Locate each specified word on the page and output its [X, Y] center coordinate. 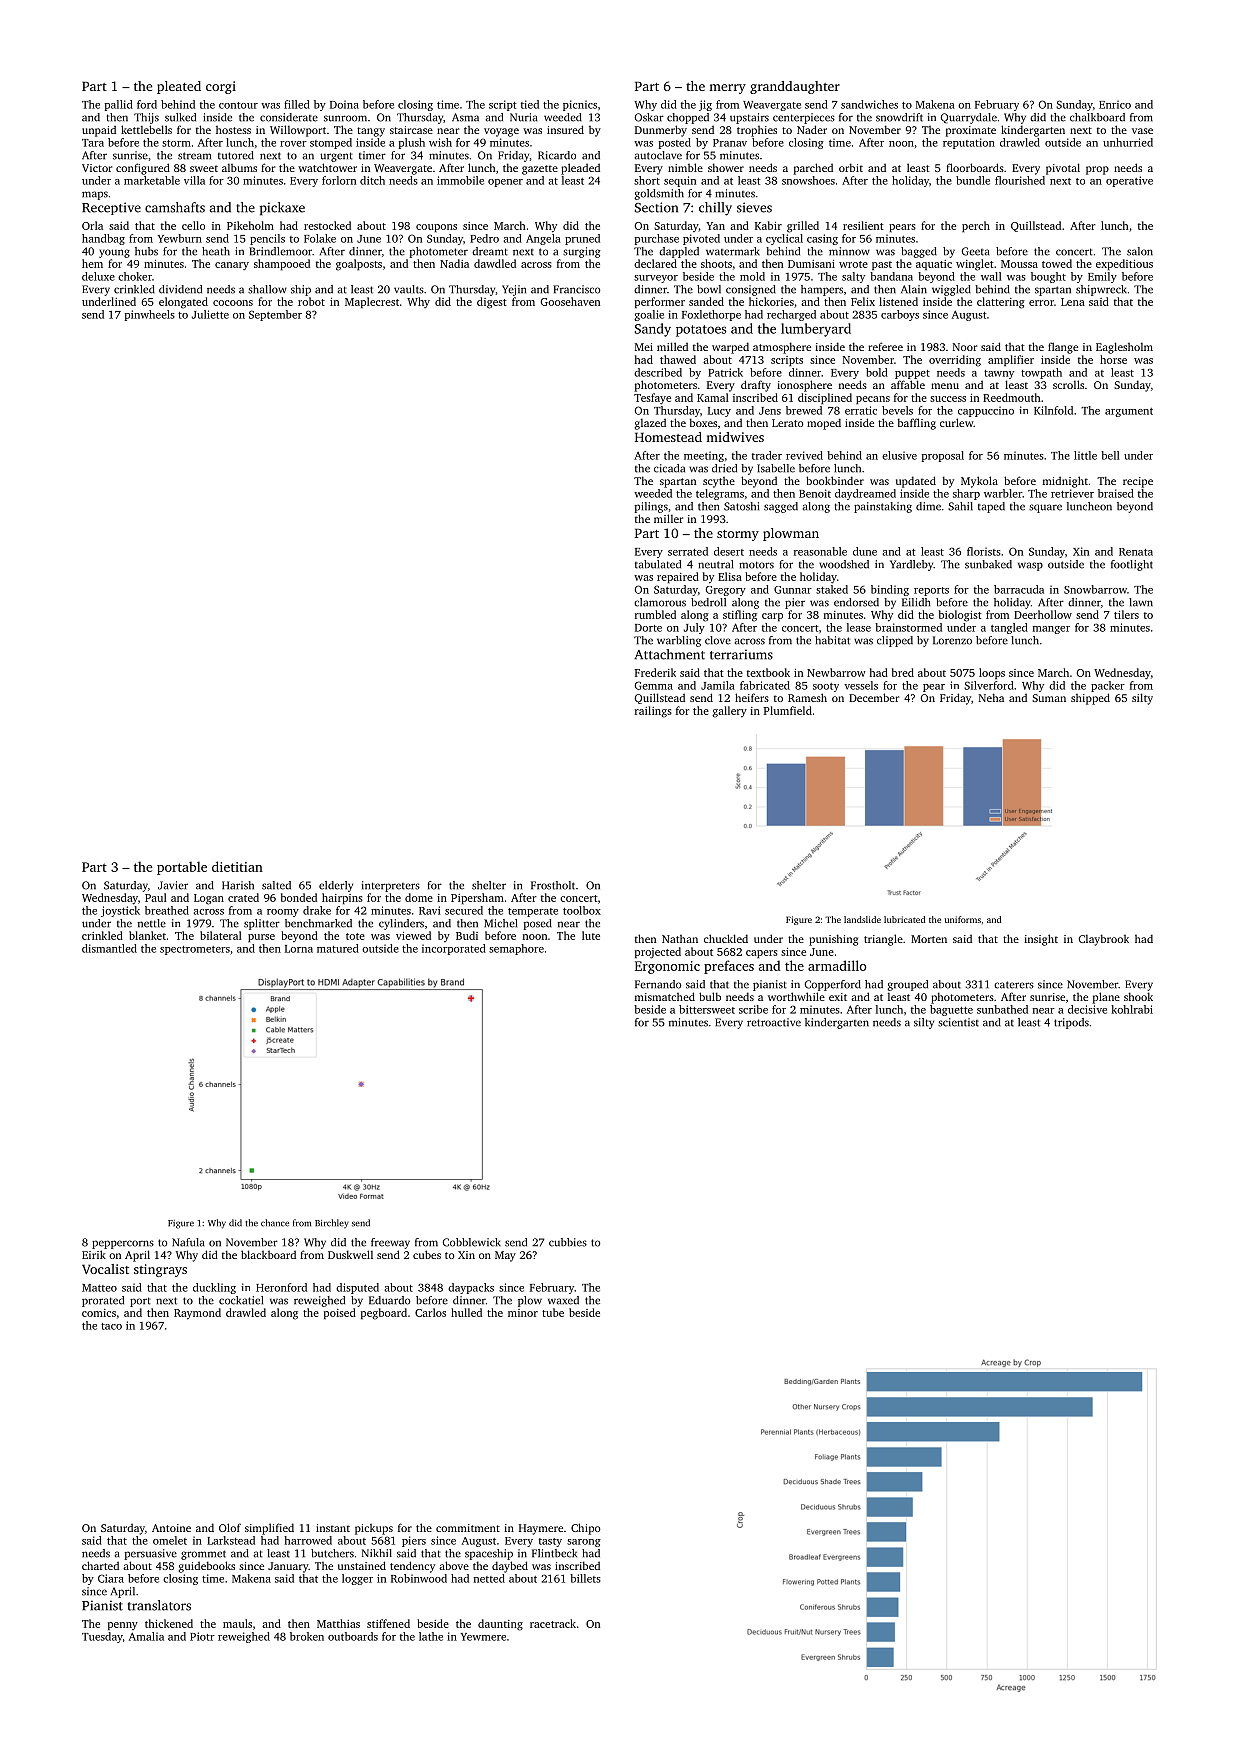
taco [111, 1326]
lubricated [904, 919]
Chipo [586, 1529]
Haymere [541, 1529]
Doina [344, 104]
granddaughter [795, 87]
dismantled [109, 948]
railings [653, 712]
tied [530, 104]
